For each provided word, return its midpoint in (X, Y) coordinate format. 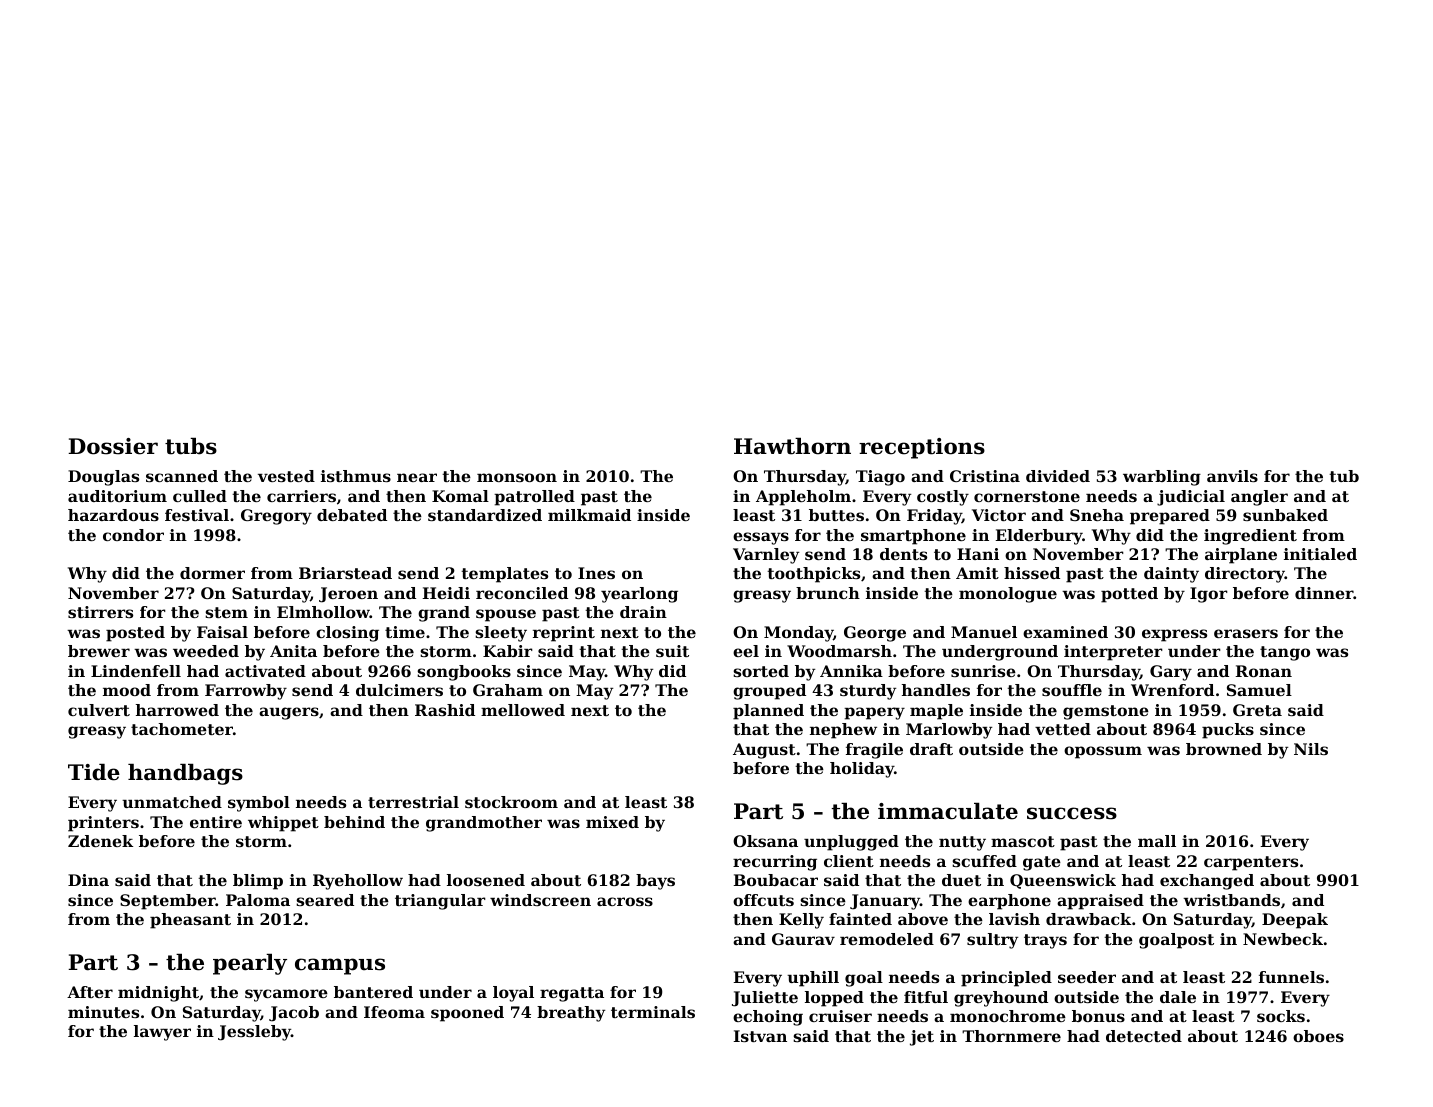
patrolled (534, 498)
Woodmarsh (839, 651)
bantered (373, 992)
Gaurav (803, 939)
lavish (1014, 919)
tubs (191, 446)
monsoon (517, 477)
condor (133, 535)
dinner (1324, 593)
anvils (1232, 476)
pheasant (190, 921)
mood (127, 690)
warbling (1162, 478)
